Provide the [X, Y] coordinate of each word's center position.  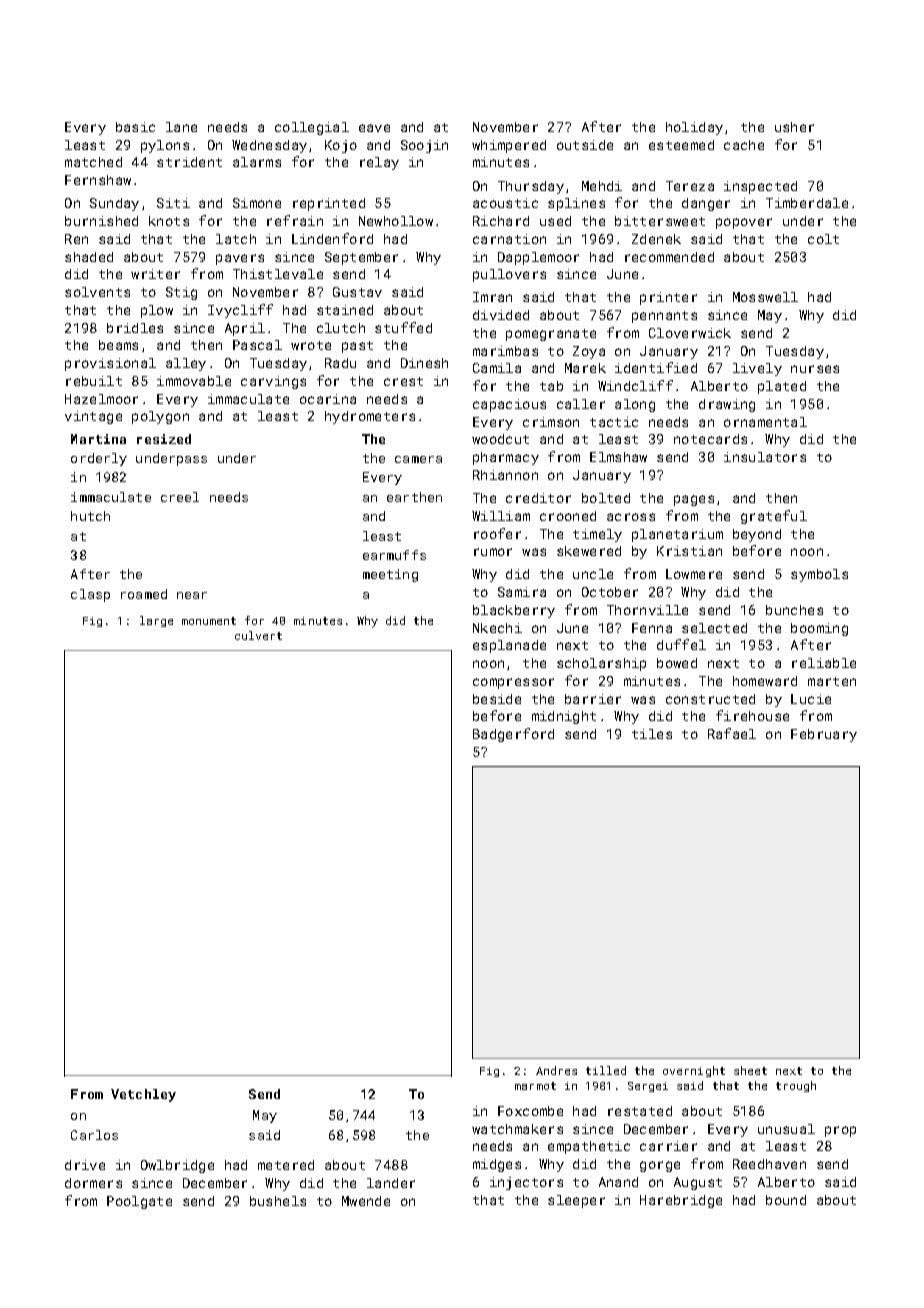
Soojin [424, 146]
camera [418, 459]
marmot [535, 1086]
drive [85, 1165]
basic [135, 127]
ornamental [765, 422]
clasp [90, 595]
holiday [694, 128]
